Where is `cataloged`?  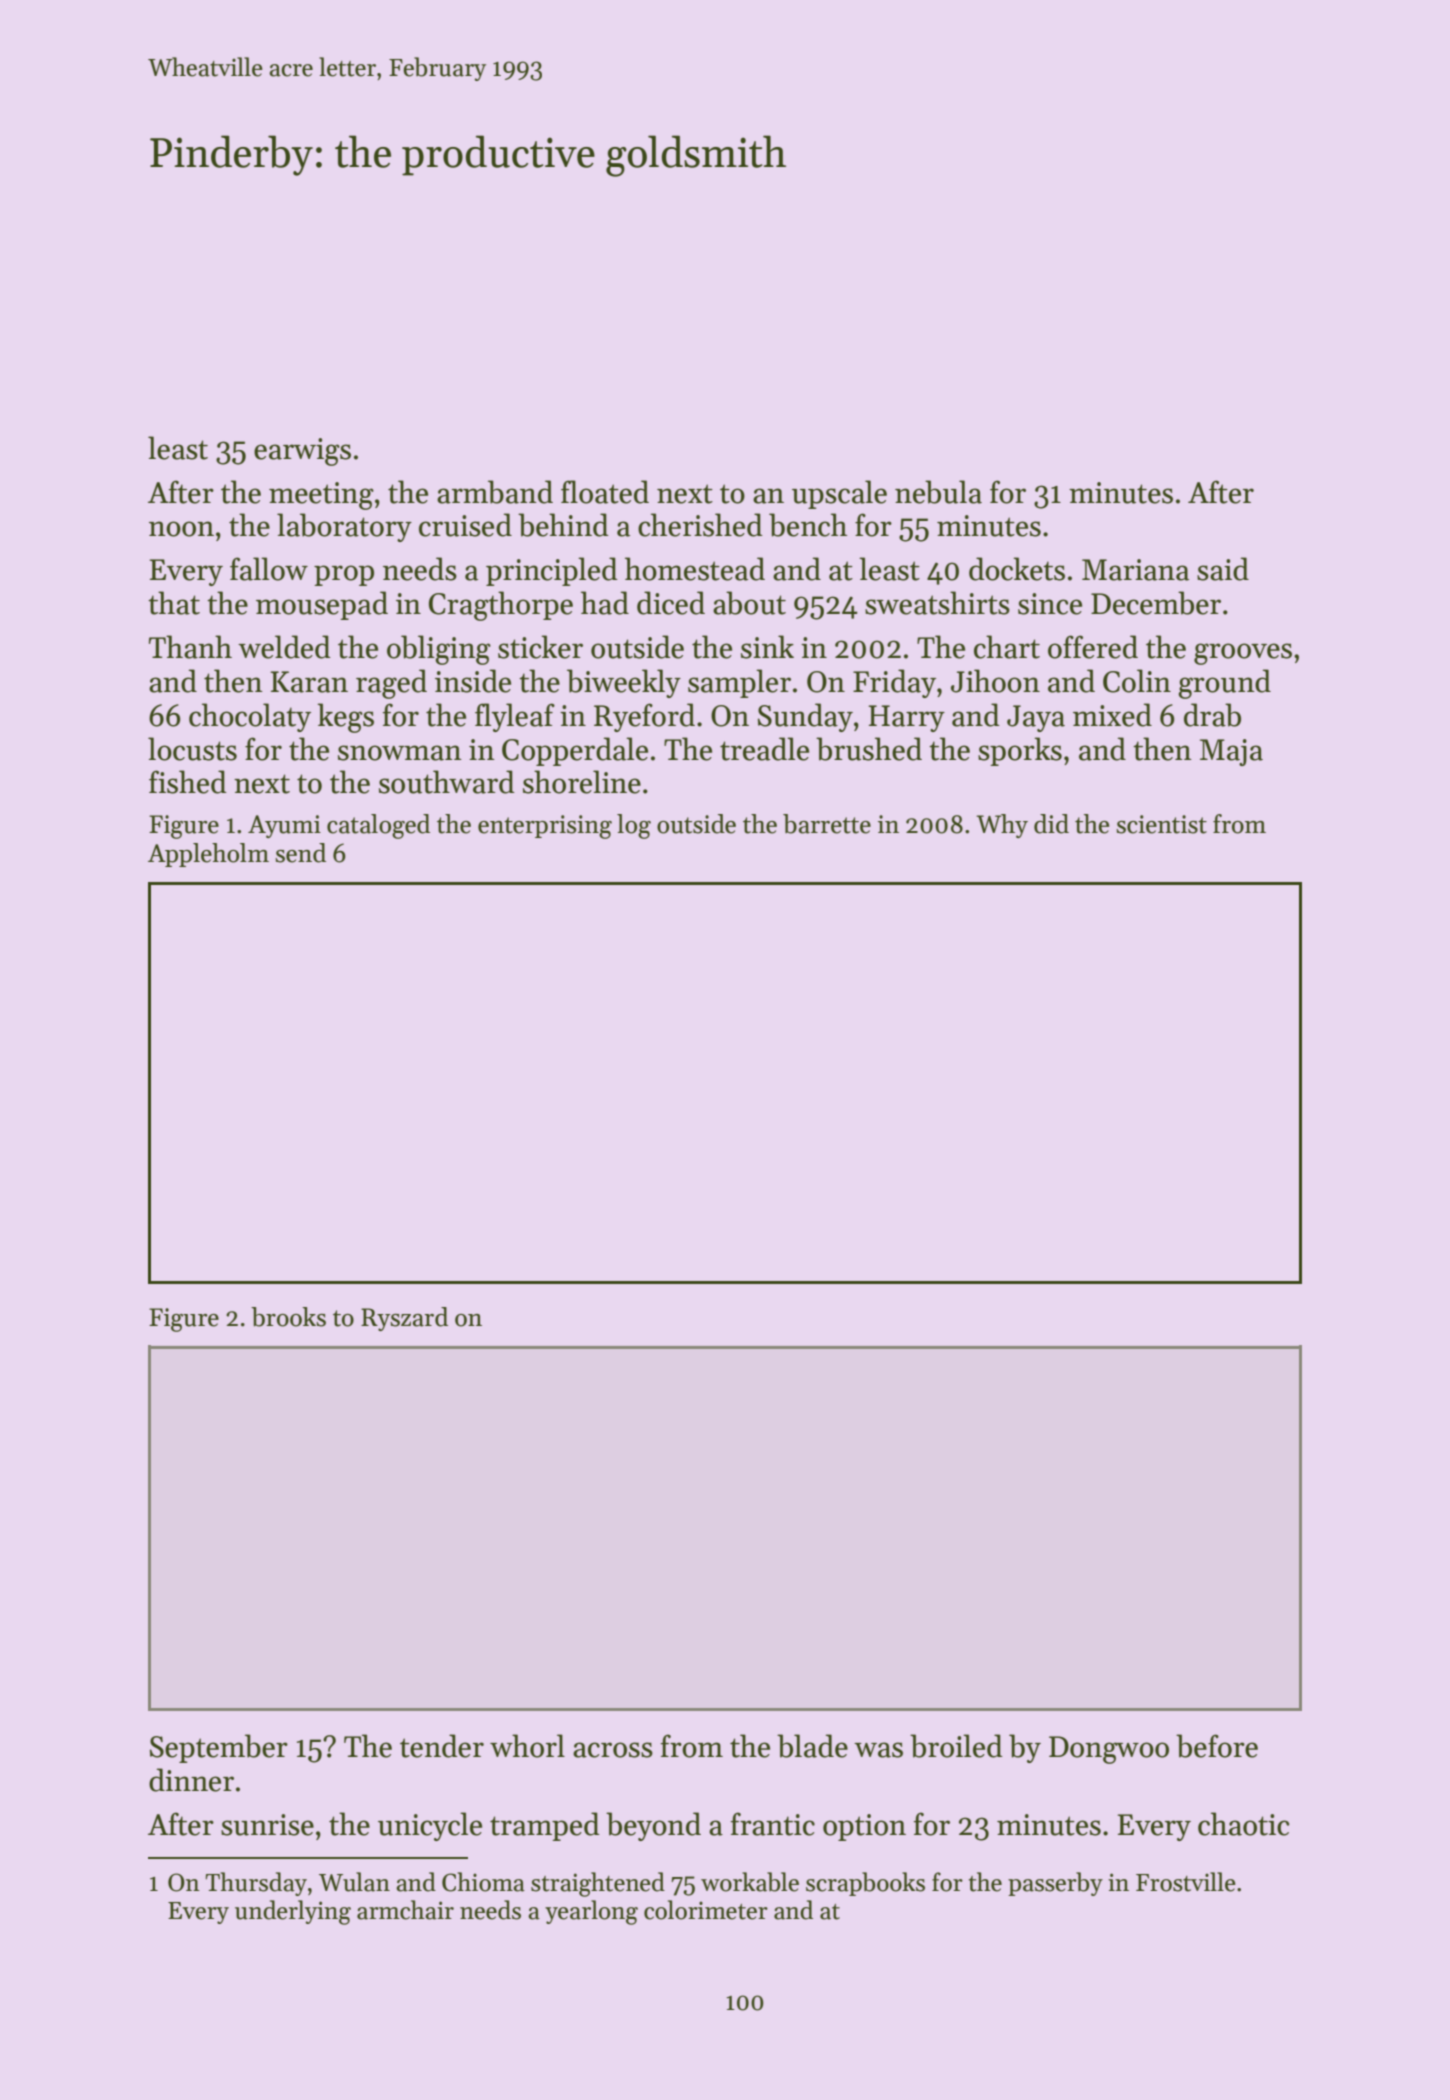 cataloged is located at coordinates (378, 826).
